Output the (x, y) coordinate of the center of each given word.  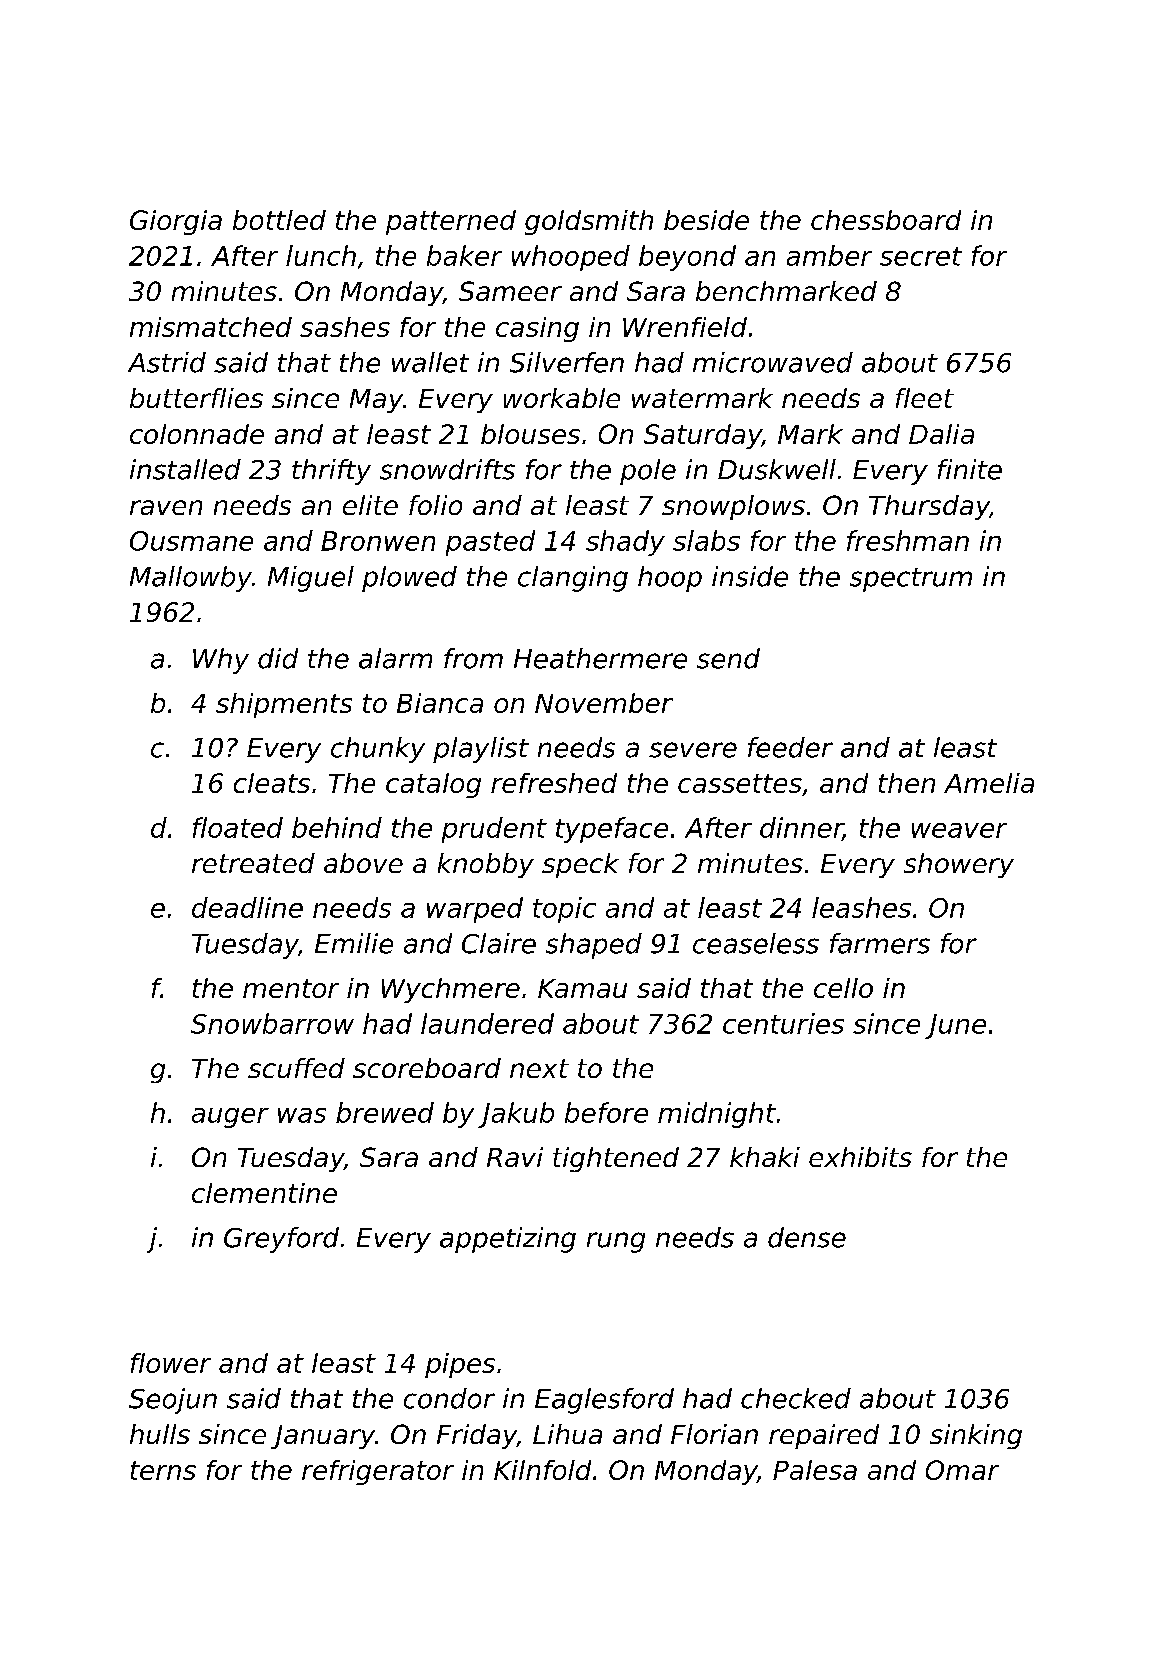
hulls (160, 1434)
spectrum (911, 580)
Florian (714, 1434)
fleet (925, 398)
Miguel (311, 579)
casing (537, 329)
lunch (321, 255)
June (955, 1026)
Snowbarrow (272, 1023)
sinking (976, 1436)
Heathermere (600, 658)
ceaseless (756, 943)
